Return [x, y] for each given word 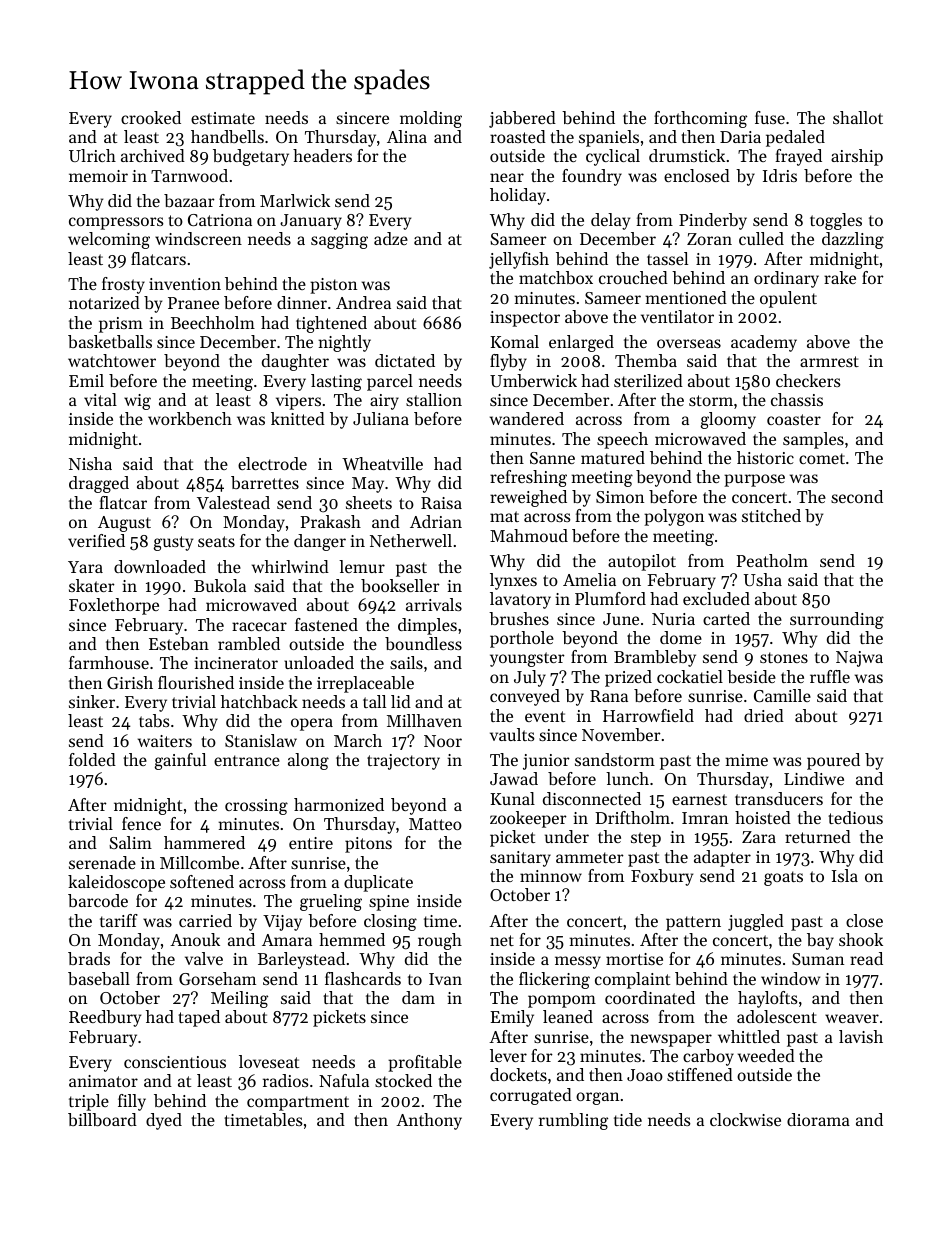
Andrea [363, 302]
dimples [427, 626]
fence [141, 823]
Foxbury [662, 877]
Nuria [673, 619]
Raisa [441, 503]
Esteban [179, 643]
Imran [705, 818]
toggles [836, 221]
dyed [164, 1121]
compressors [116, 223]
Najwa [859, 659]
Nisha [90, 463]
